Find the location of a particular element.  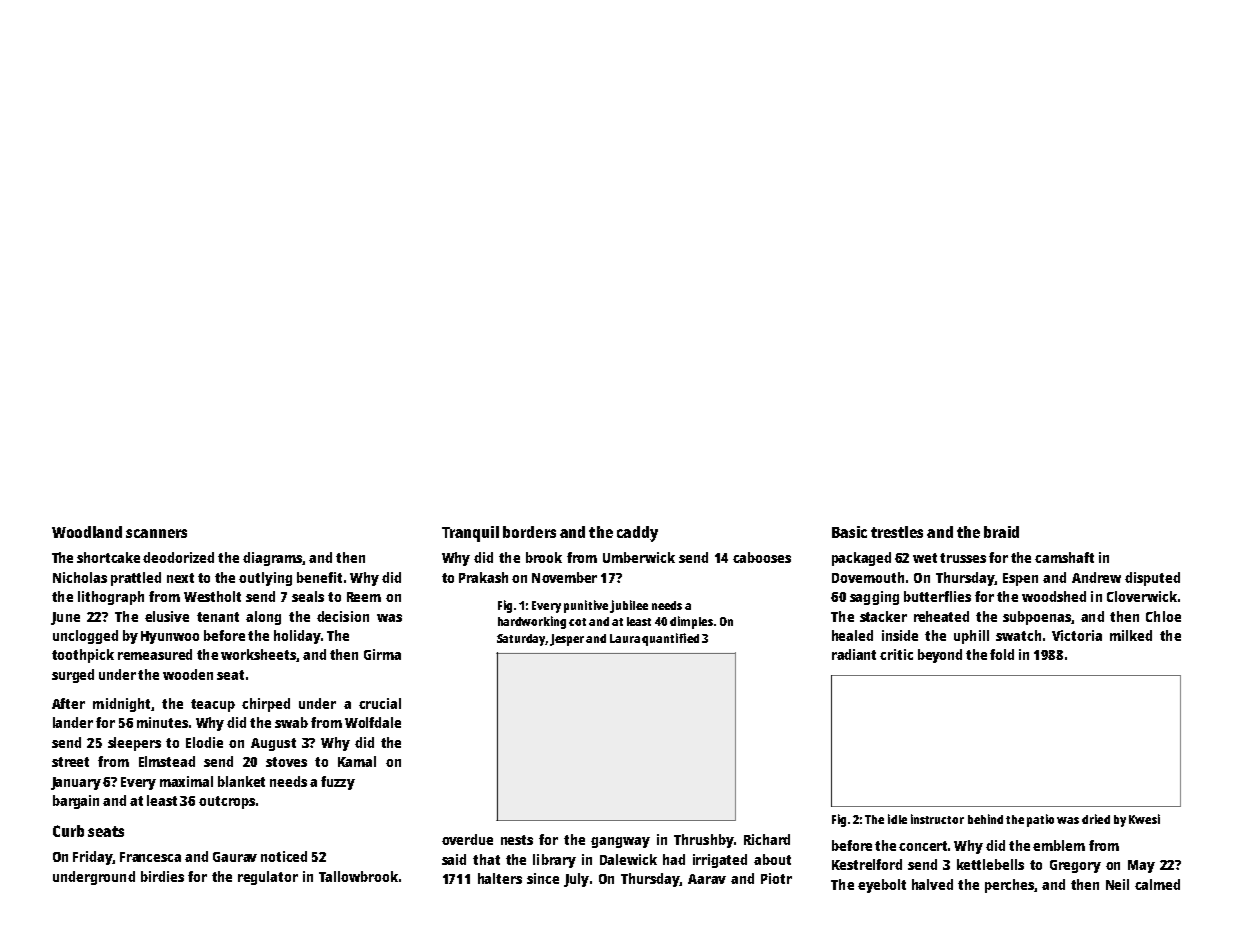

Wolfdale is located at coordinates (373, 722).
